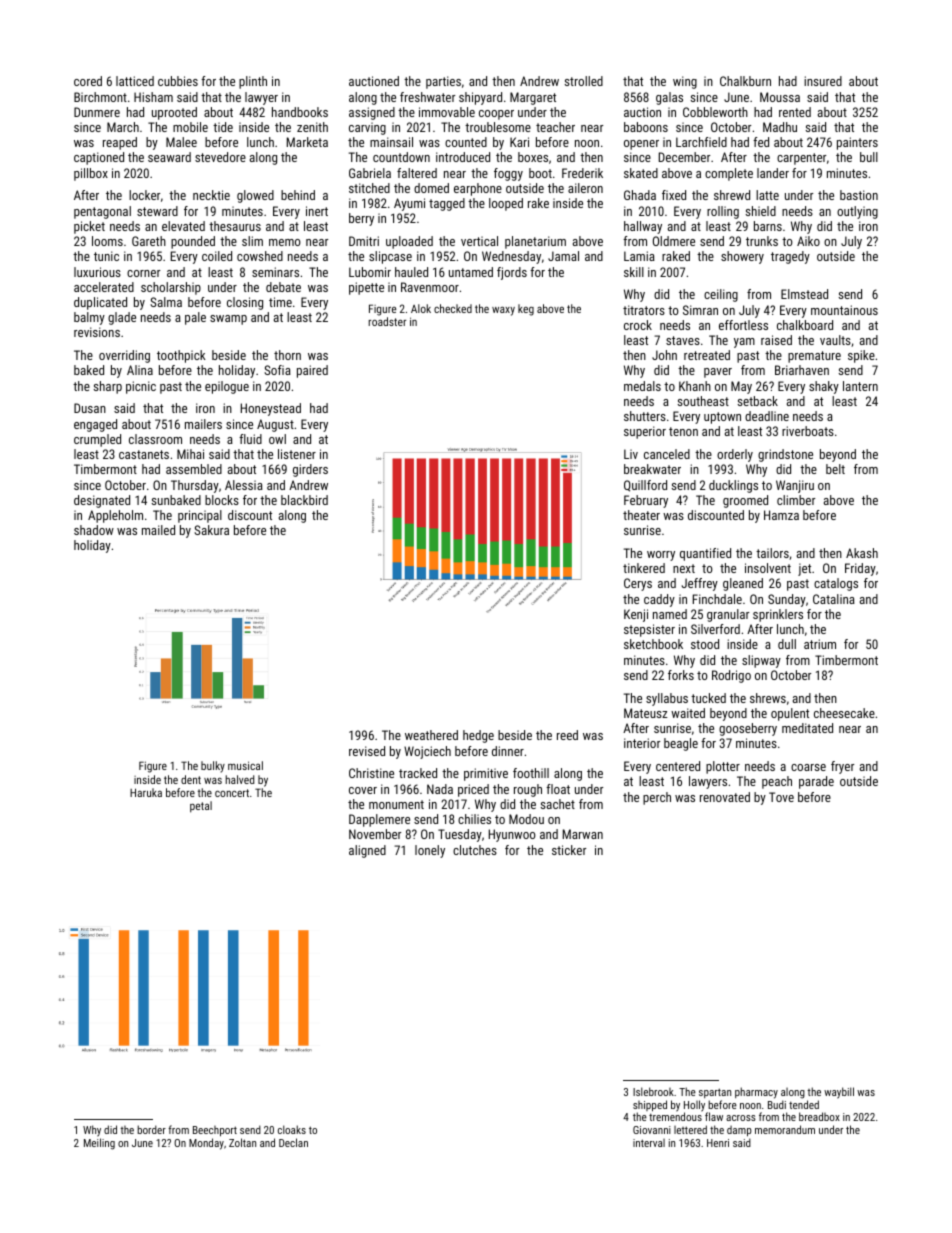  Describe the element at coordinates (253, 82) in the screenshot. I see `plinth` at that location.
